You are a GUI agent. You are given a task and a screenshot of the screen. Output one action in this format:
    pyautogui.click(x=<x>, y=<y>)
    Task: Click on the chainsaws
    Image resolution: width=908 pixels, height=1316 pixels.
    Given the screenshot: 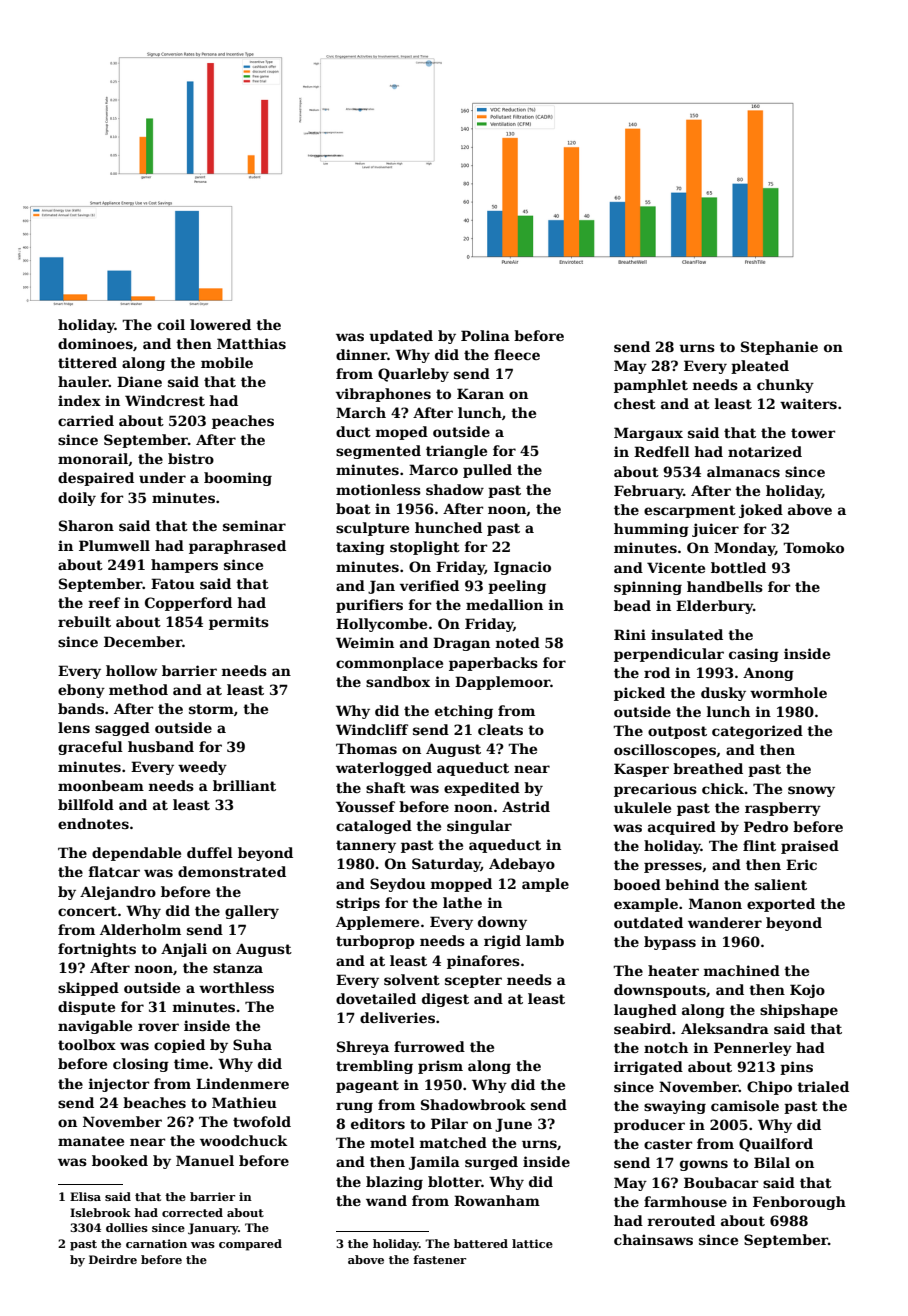 What is the action you would take?
    pyautogui.click(x=653, y=1239)
